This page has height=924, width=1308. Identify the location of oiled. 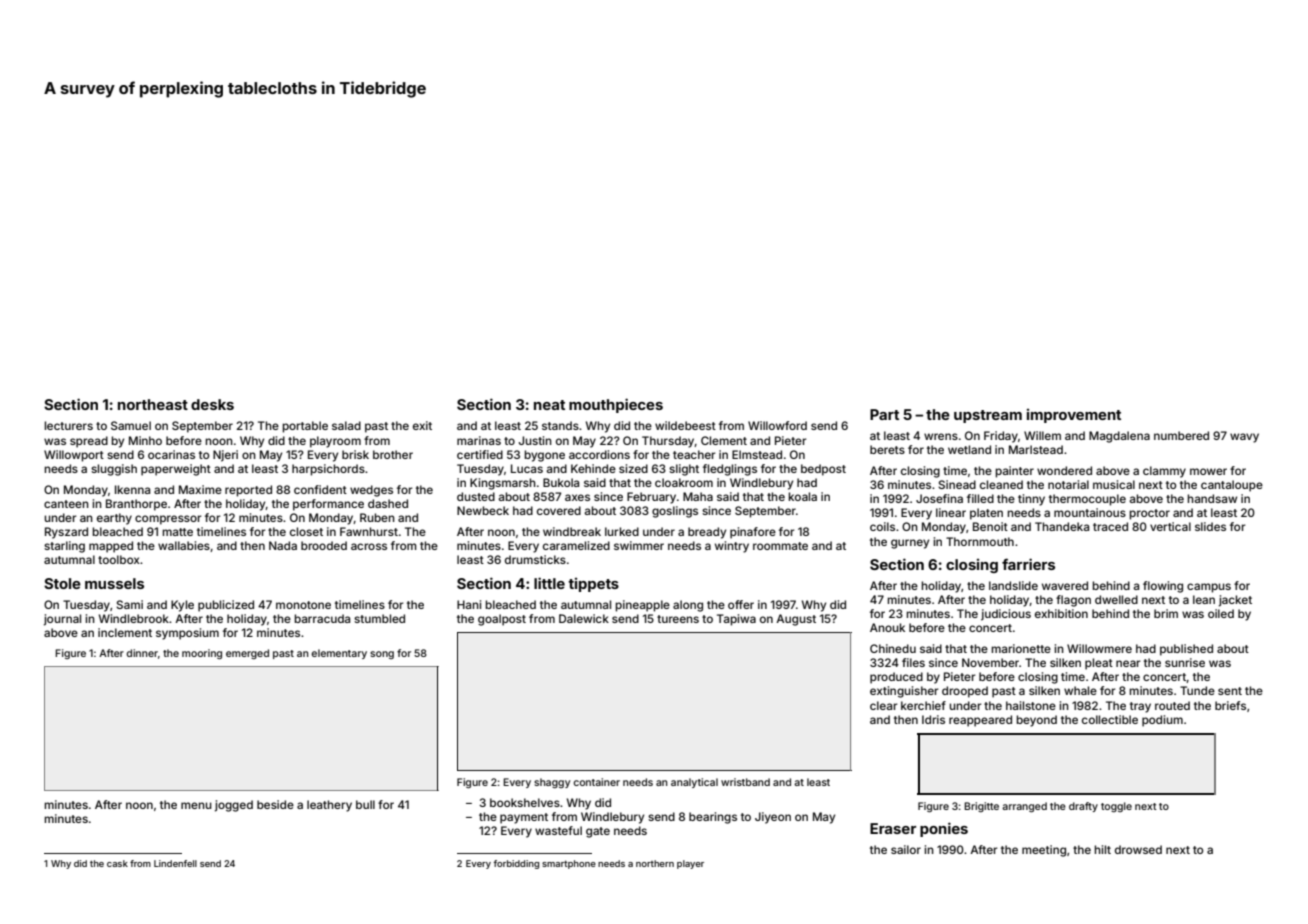
(1221, 613).
